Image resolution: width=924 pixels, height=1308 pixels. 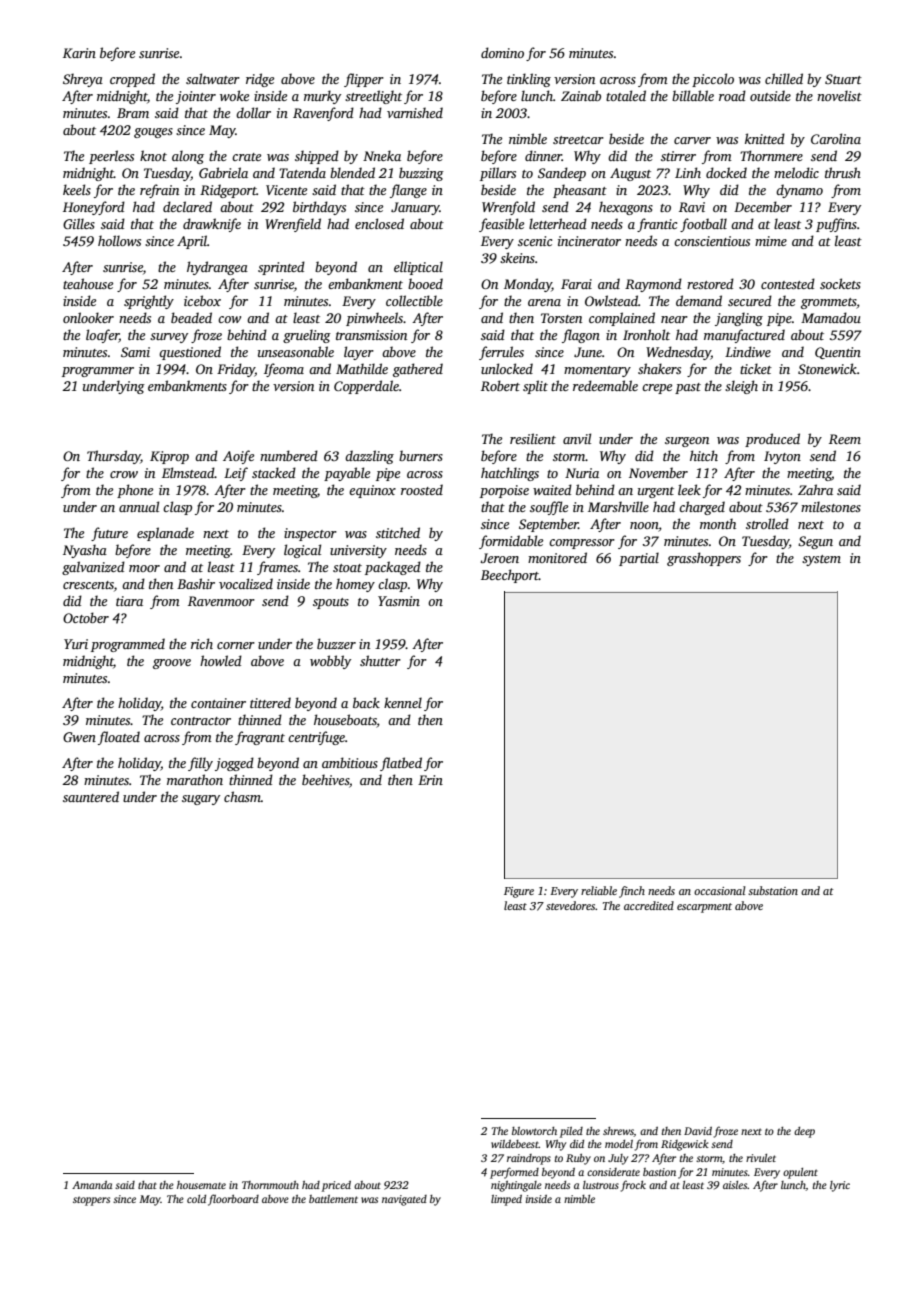 I want to click on strolled, so click(x=767, y=523).
